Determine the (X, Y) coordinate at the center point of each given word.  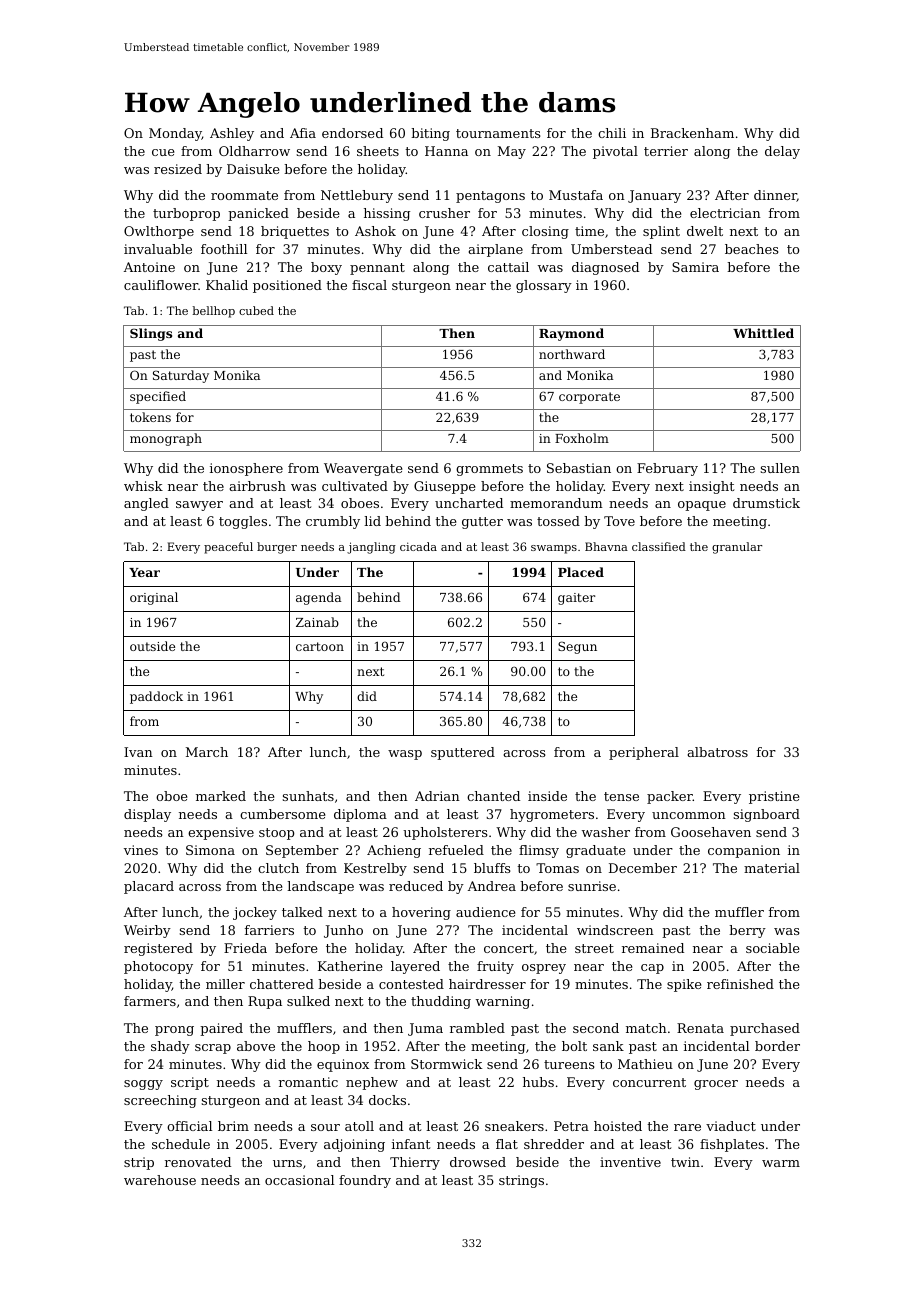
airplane (495, 250)
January (654, 196)
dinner (775, 196)
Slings (151, 334)
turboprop (186, 214)
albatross (717, 752)
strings (521, 1181)
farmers (150, 1001)
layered (415, 967)
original (154, 598)
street (594, 948)
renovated (198, 1162)
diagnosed (605, 268)
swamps (554, 549)
